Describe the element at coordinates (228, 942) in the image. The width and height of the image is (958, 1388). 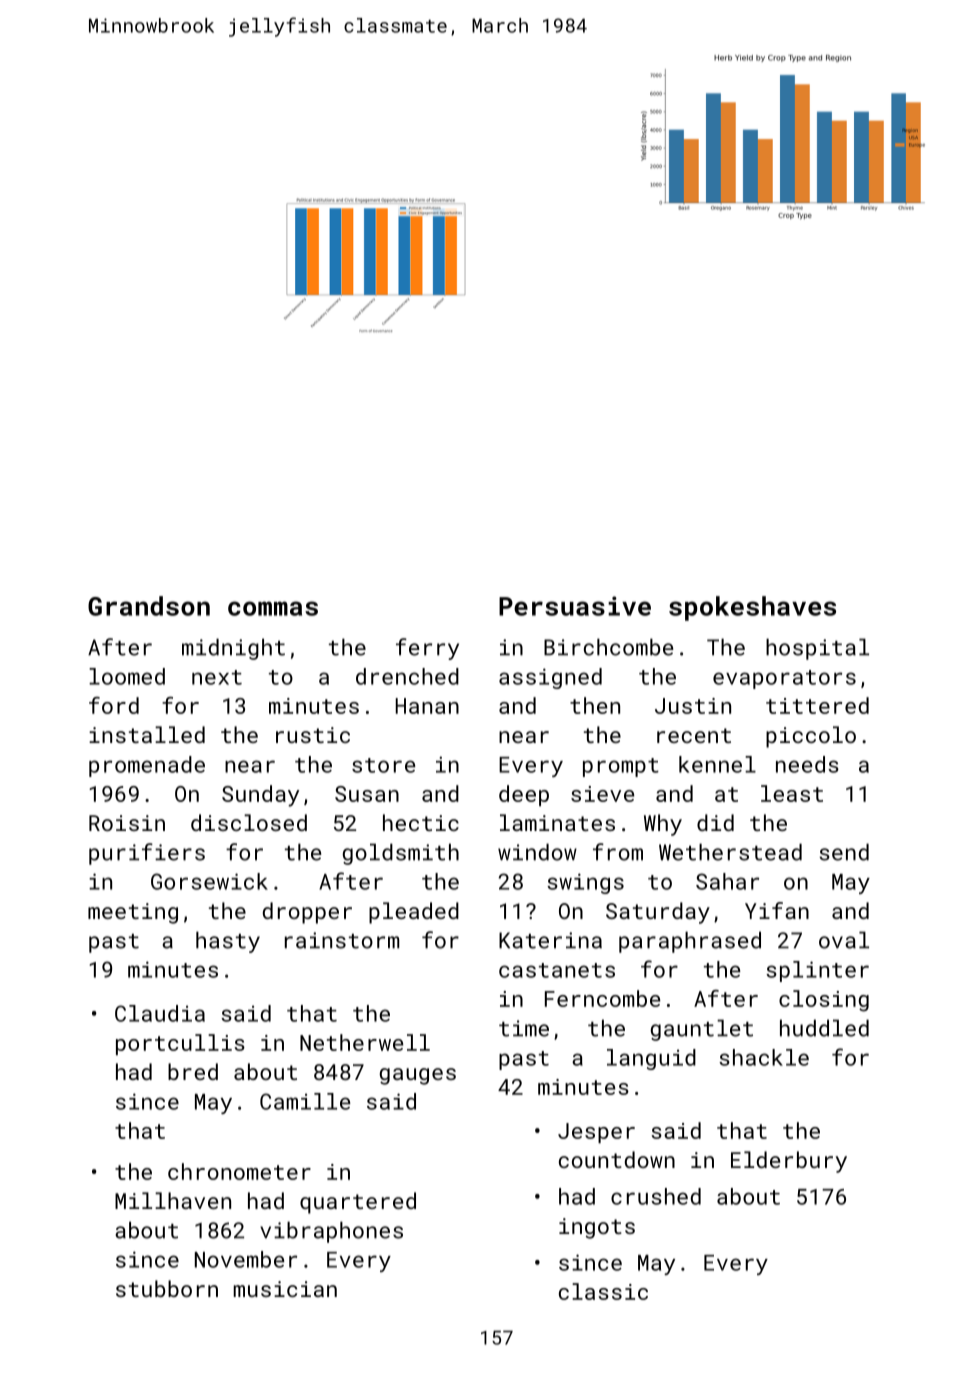
I see `hasty` at that location.
